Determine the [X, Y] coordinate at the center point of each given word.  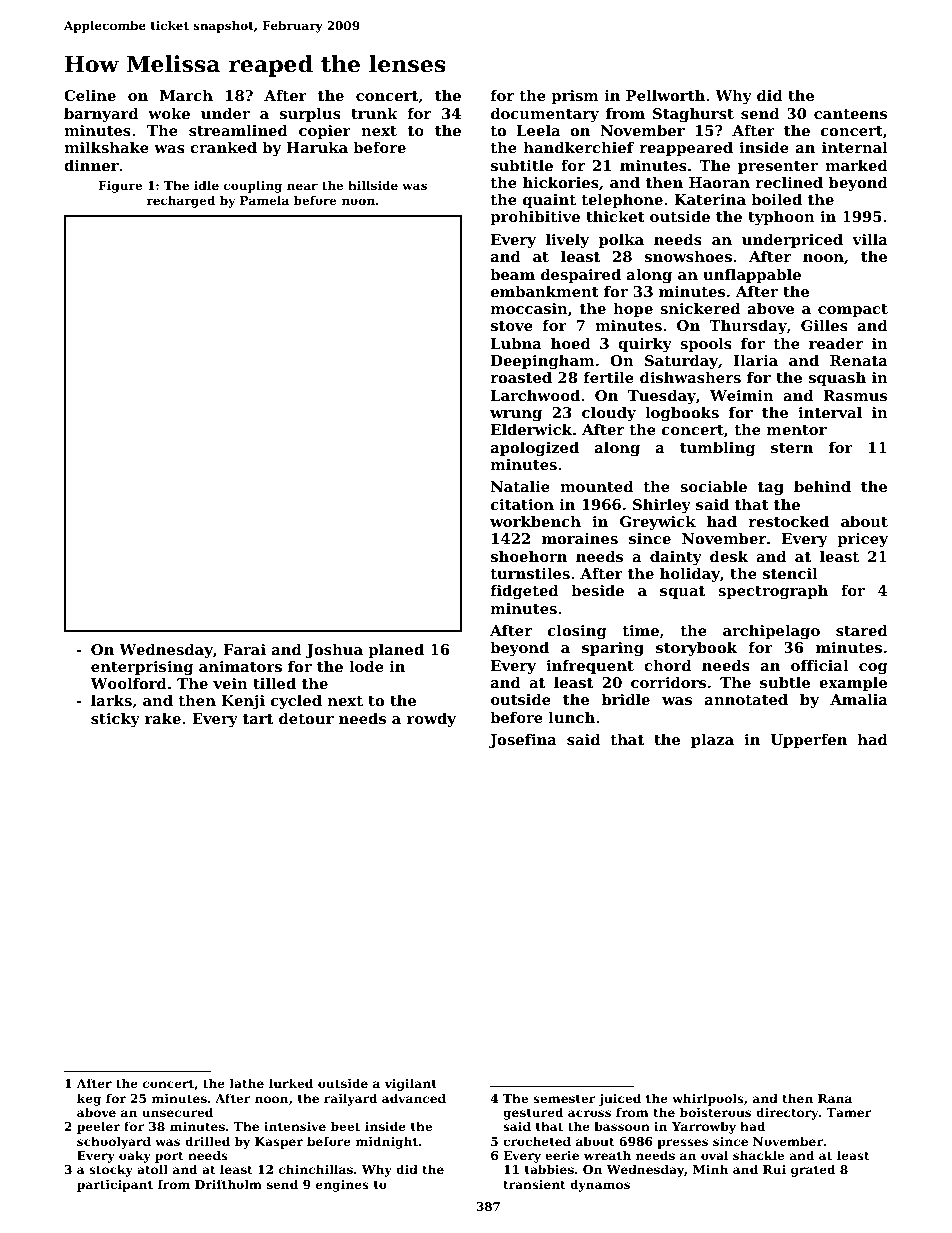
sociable [713, 486]
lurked [291, 1083]
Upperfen [809, 741]
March [186, 95]
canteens [850, 114]
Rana [835, 1098]
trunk [374, 113]
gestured [533, 1113]
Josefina [523, 741]
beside [597, 590]
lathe [247, 1083]
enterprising [142, 668]
